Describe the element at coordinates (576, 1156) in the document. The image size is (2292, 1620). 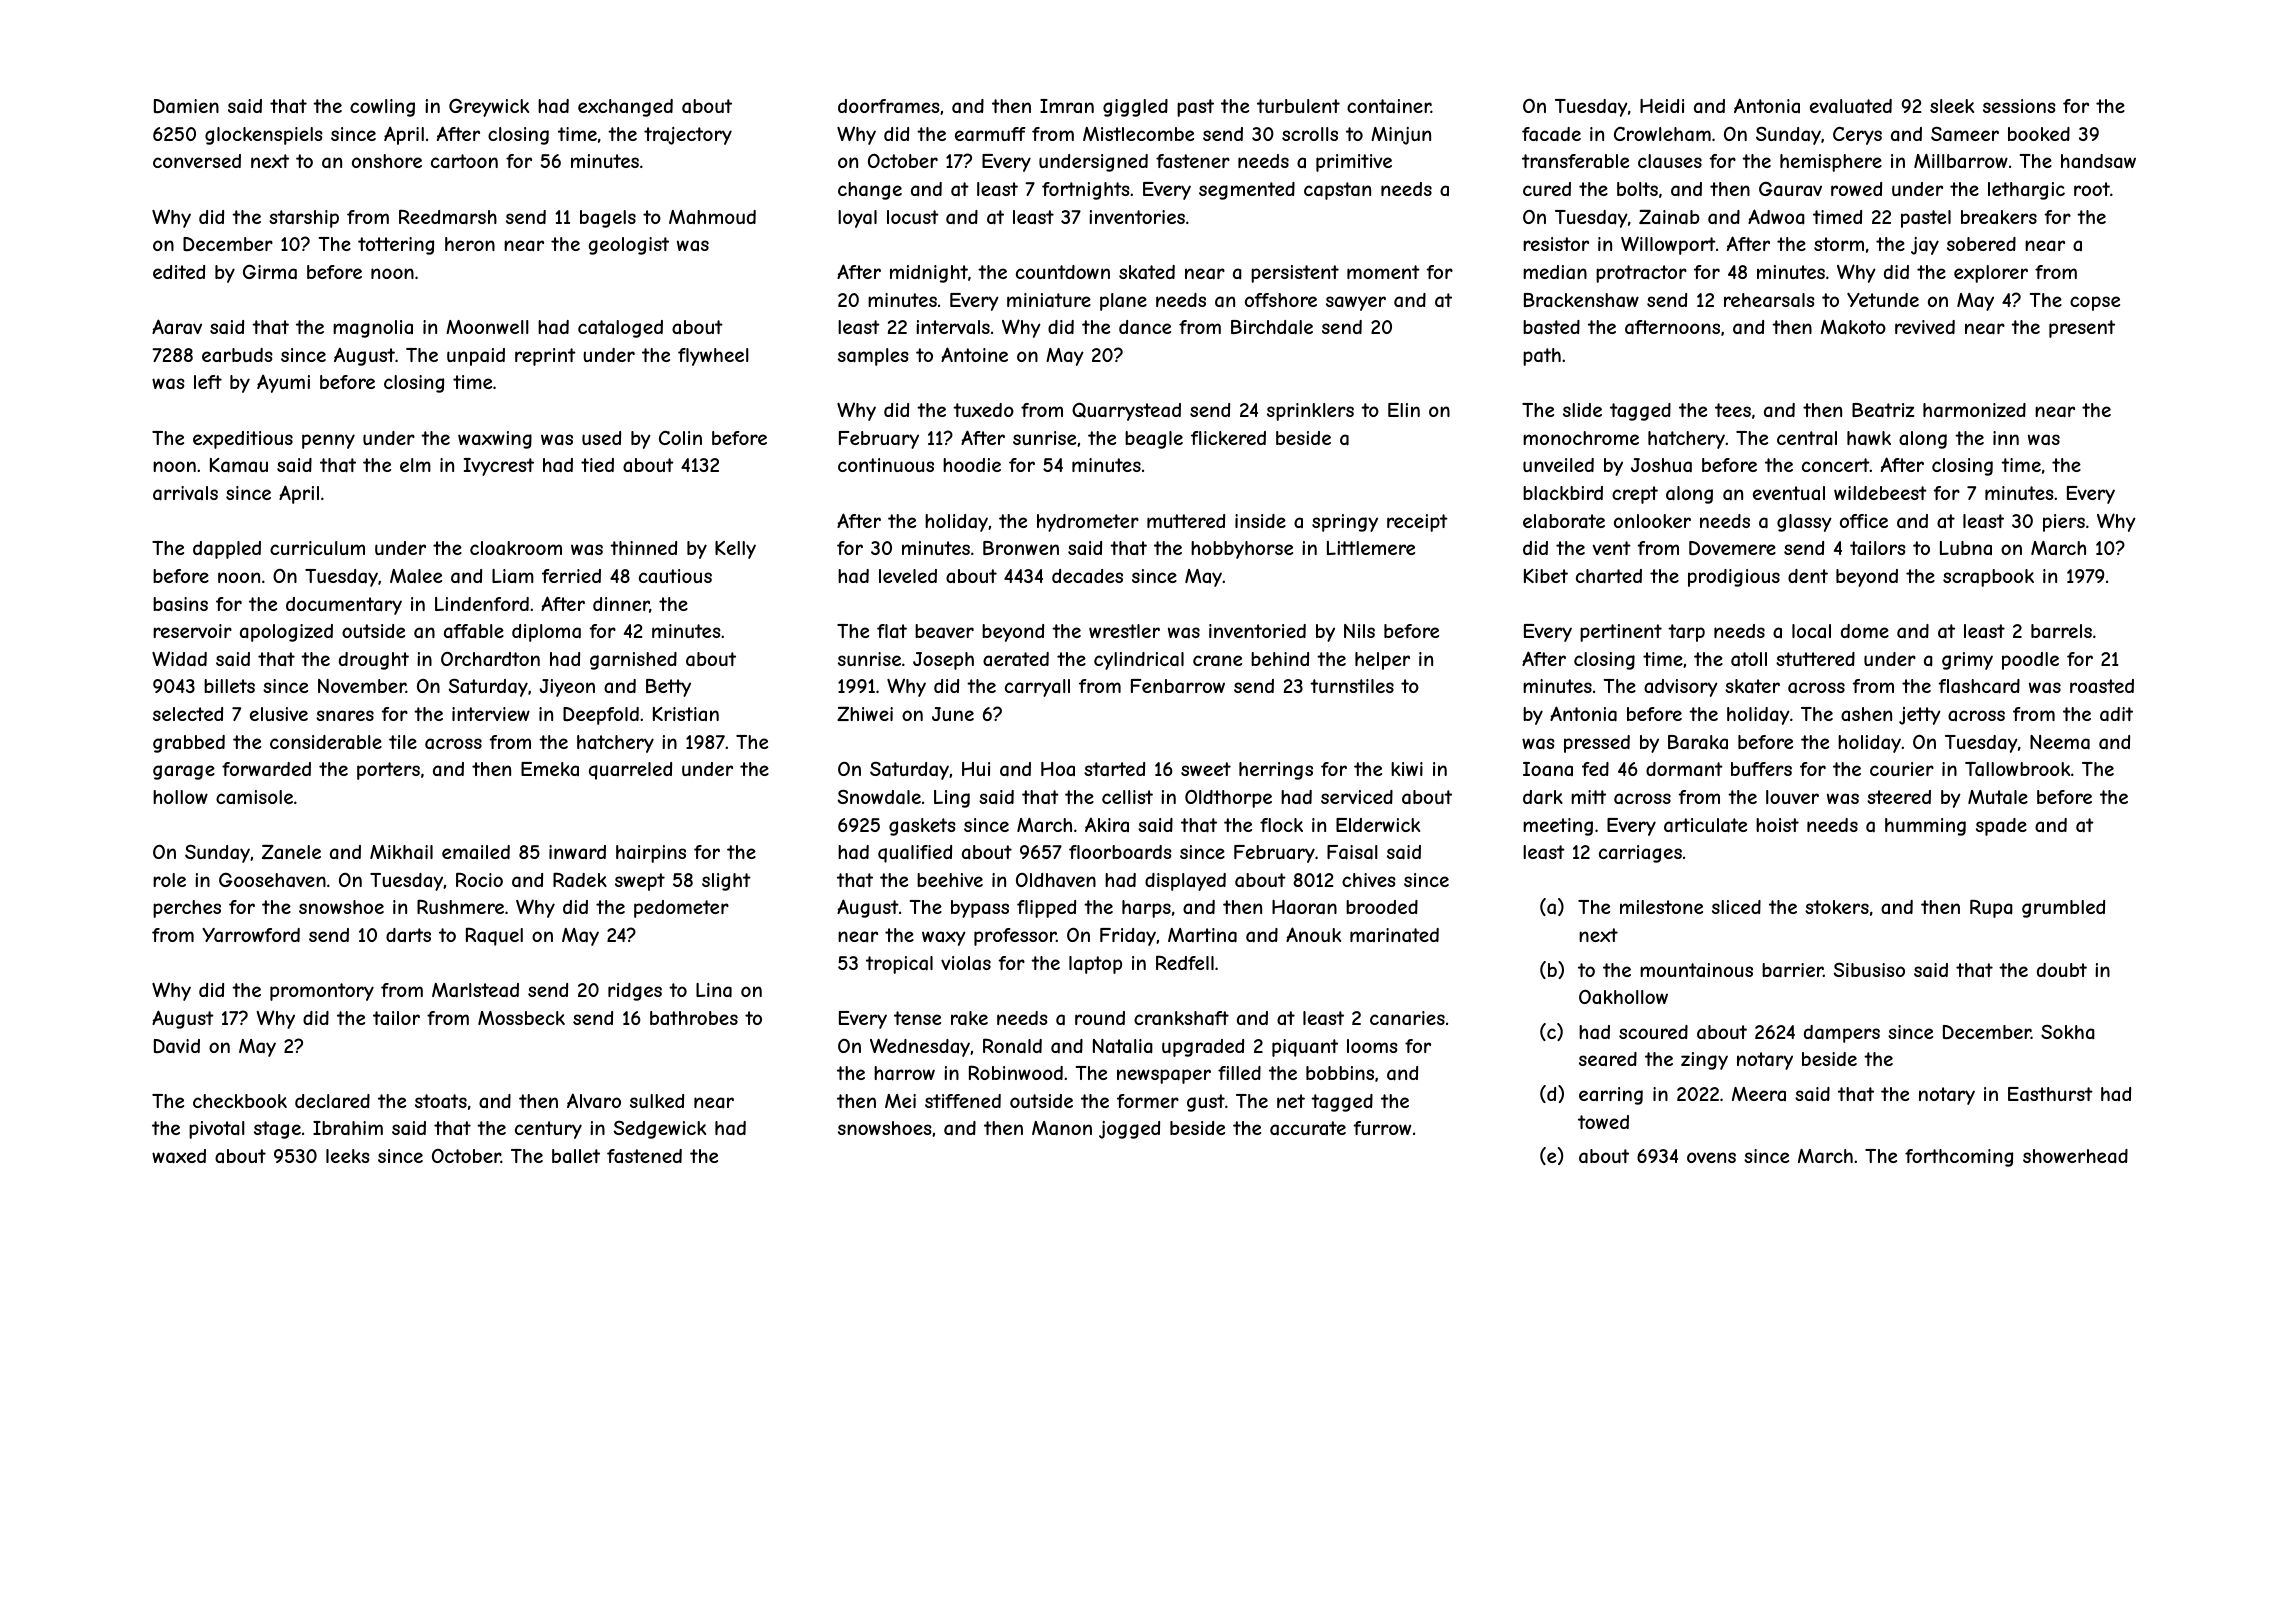
I see `ballet` at that location.
